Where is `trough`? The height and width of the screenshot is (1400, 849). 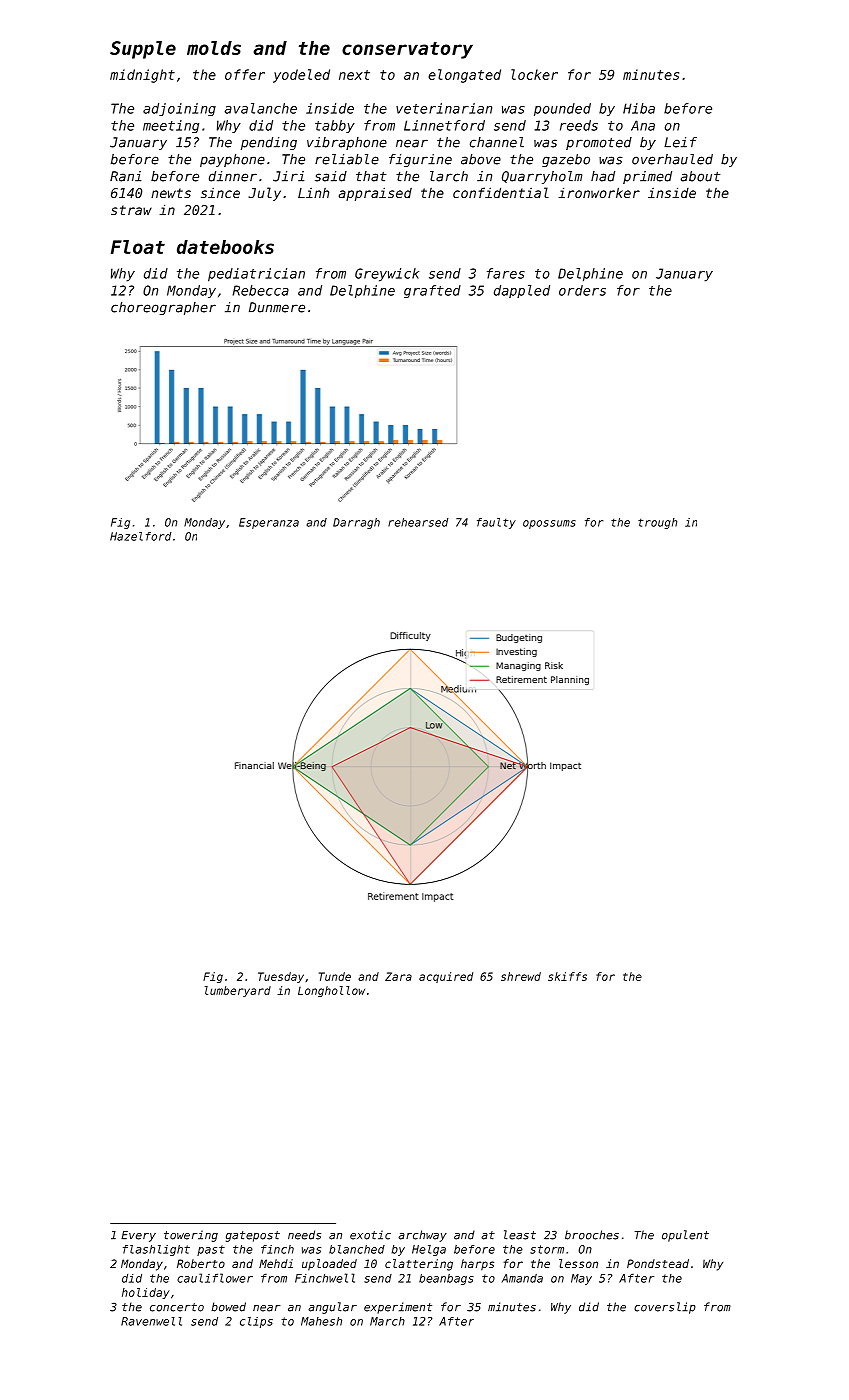 trough is located at coordinates (657, 523).
